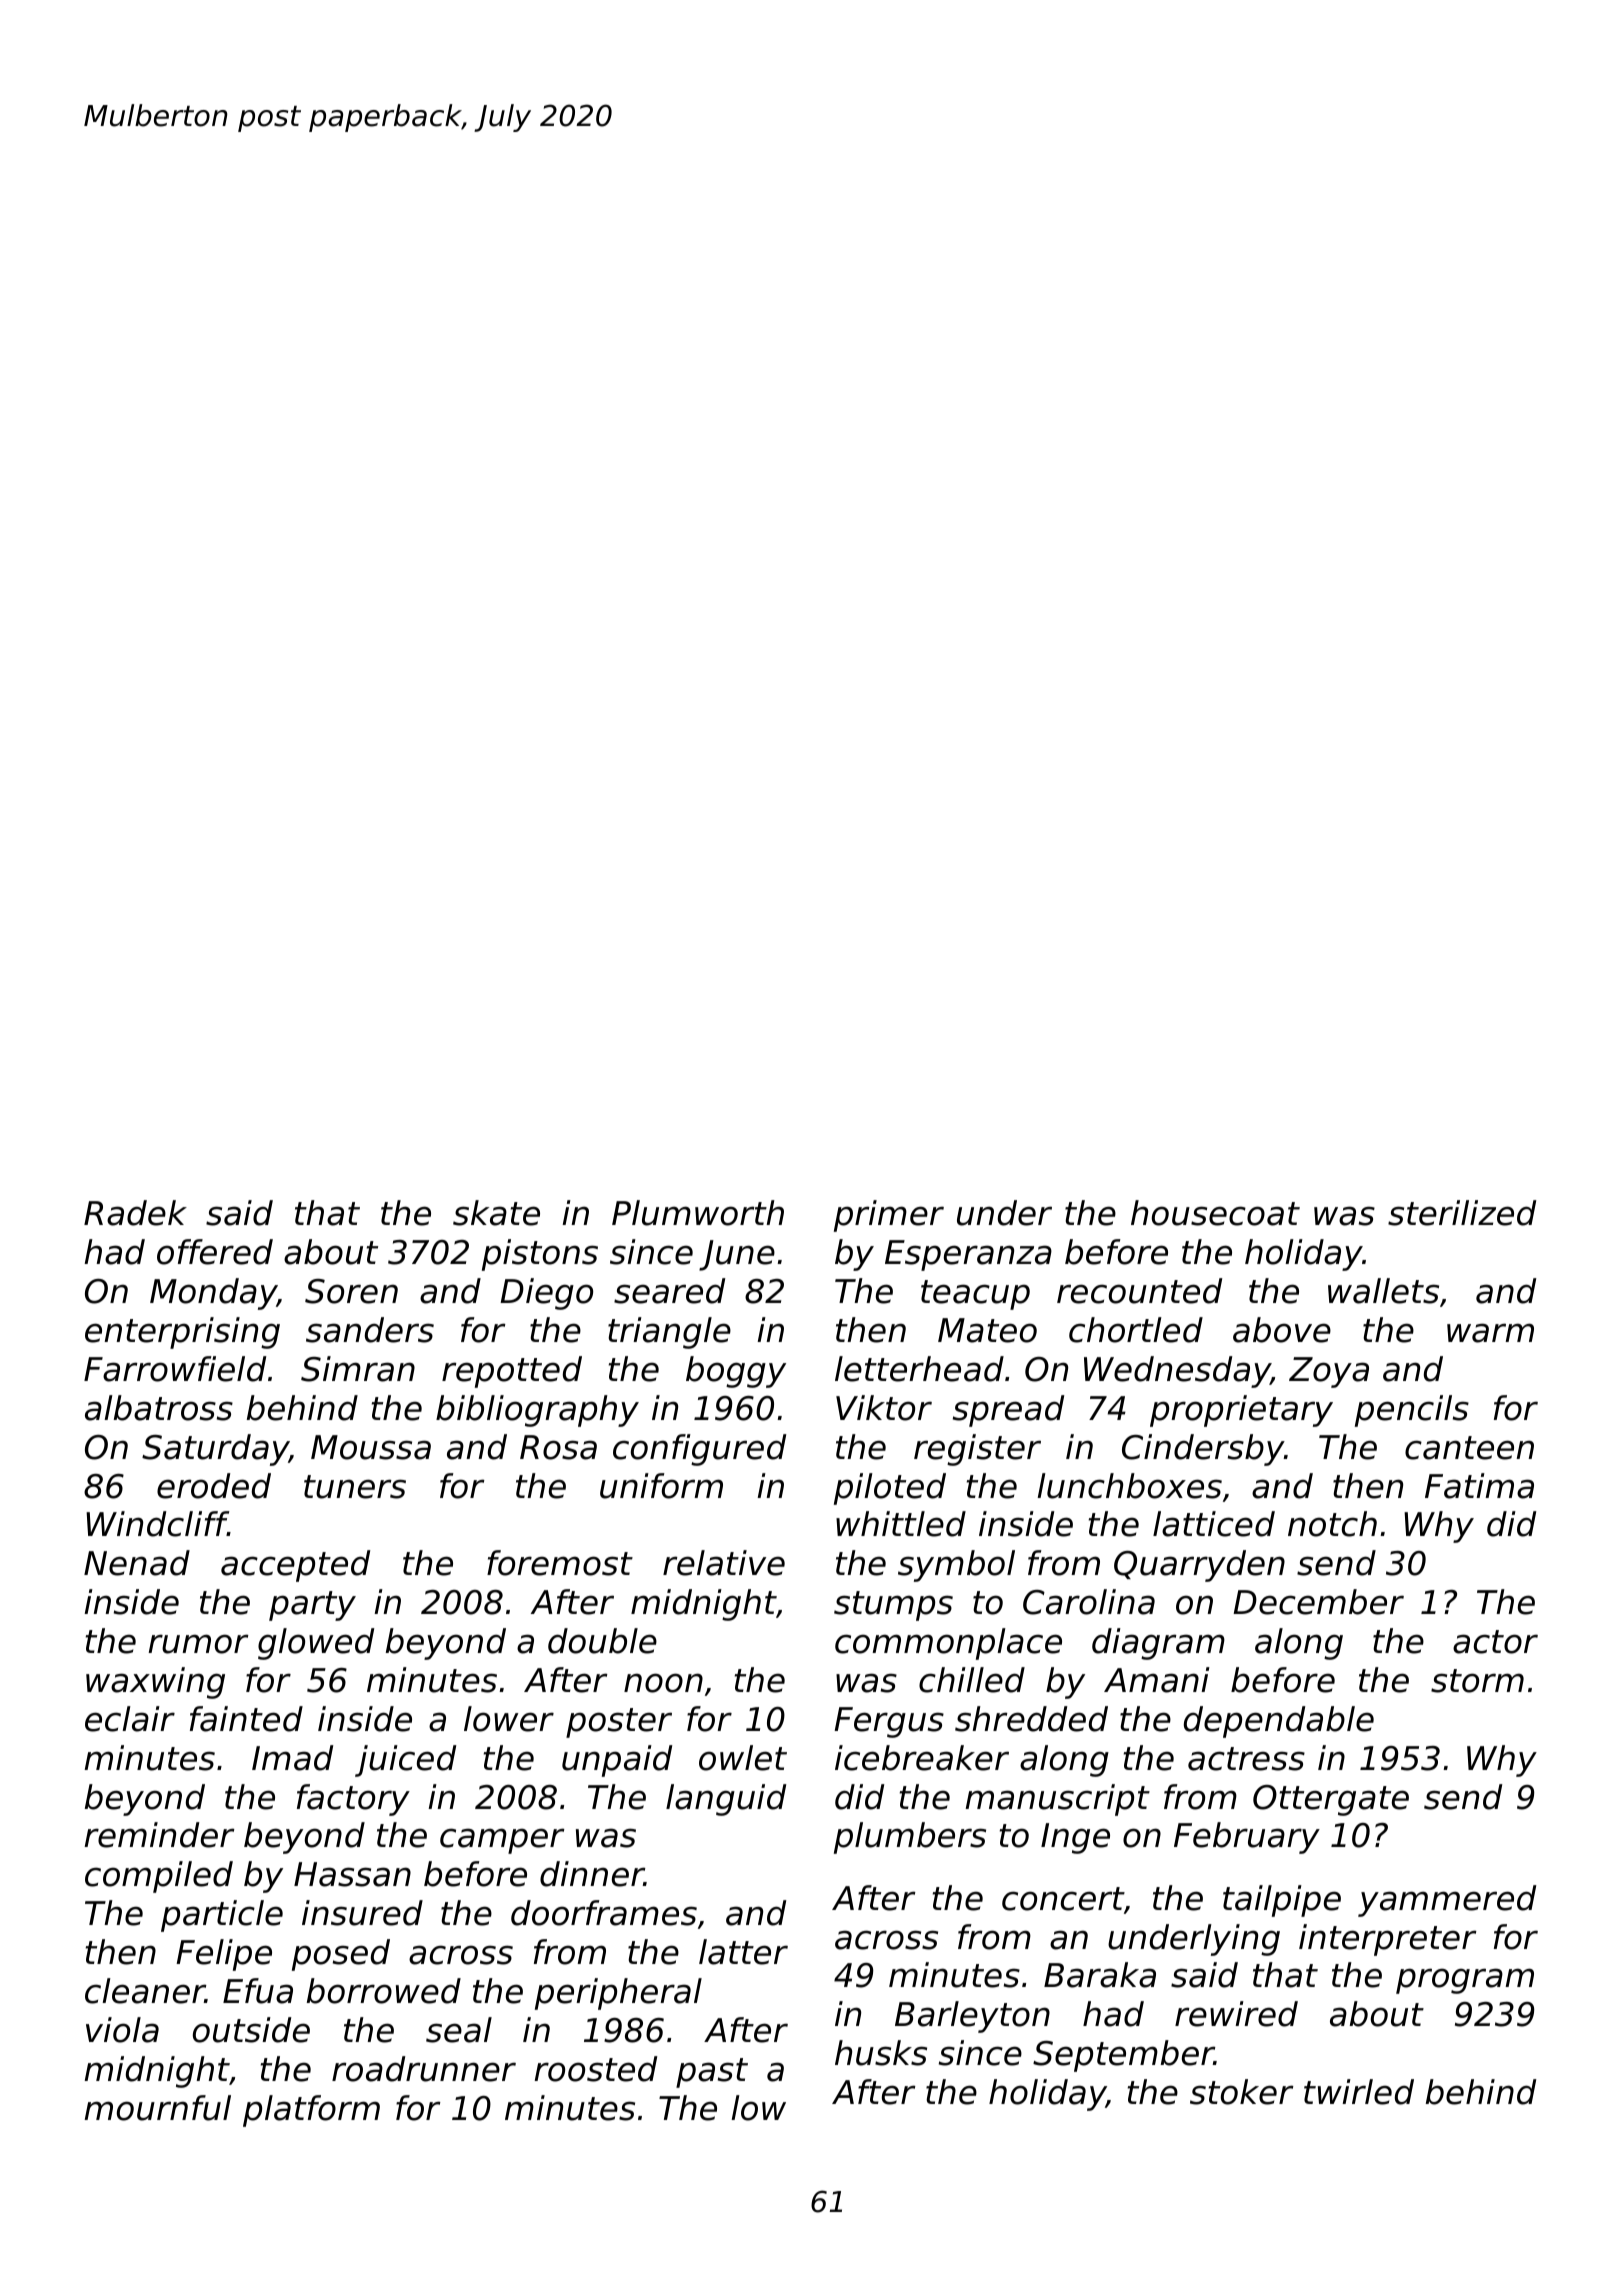 The height and width of the screenshot is (2292, 1620). Describe the element at coordinates (159, 1877) in the screenshot. I see `compiled` at that location.
